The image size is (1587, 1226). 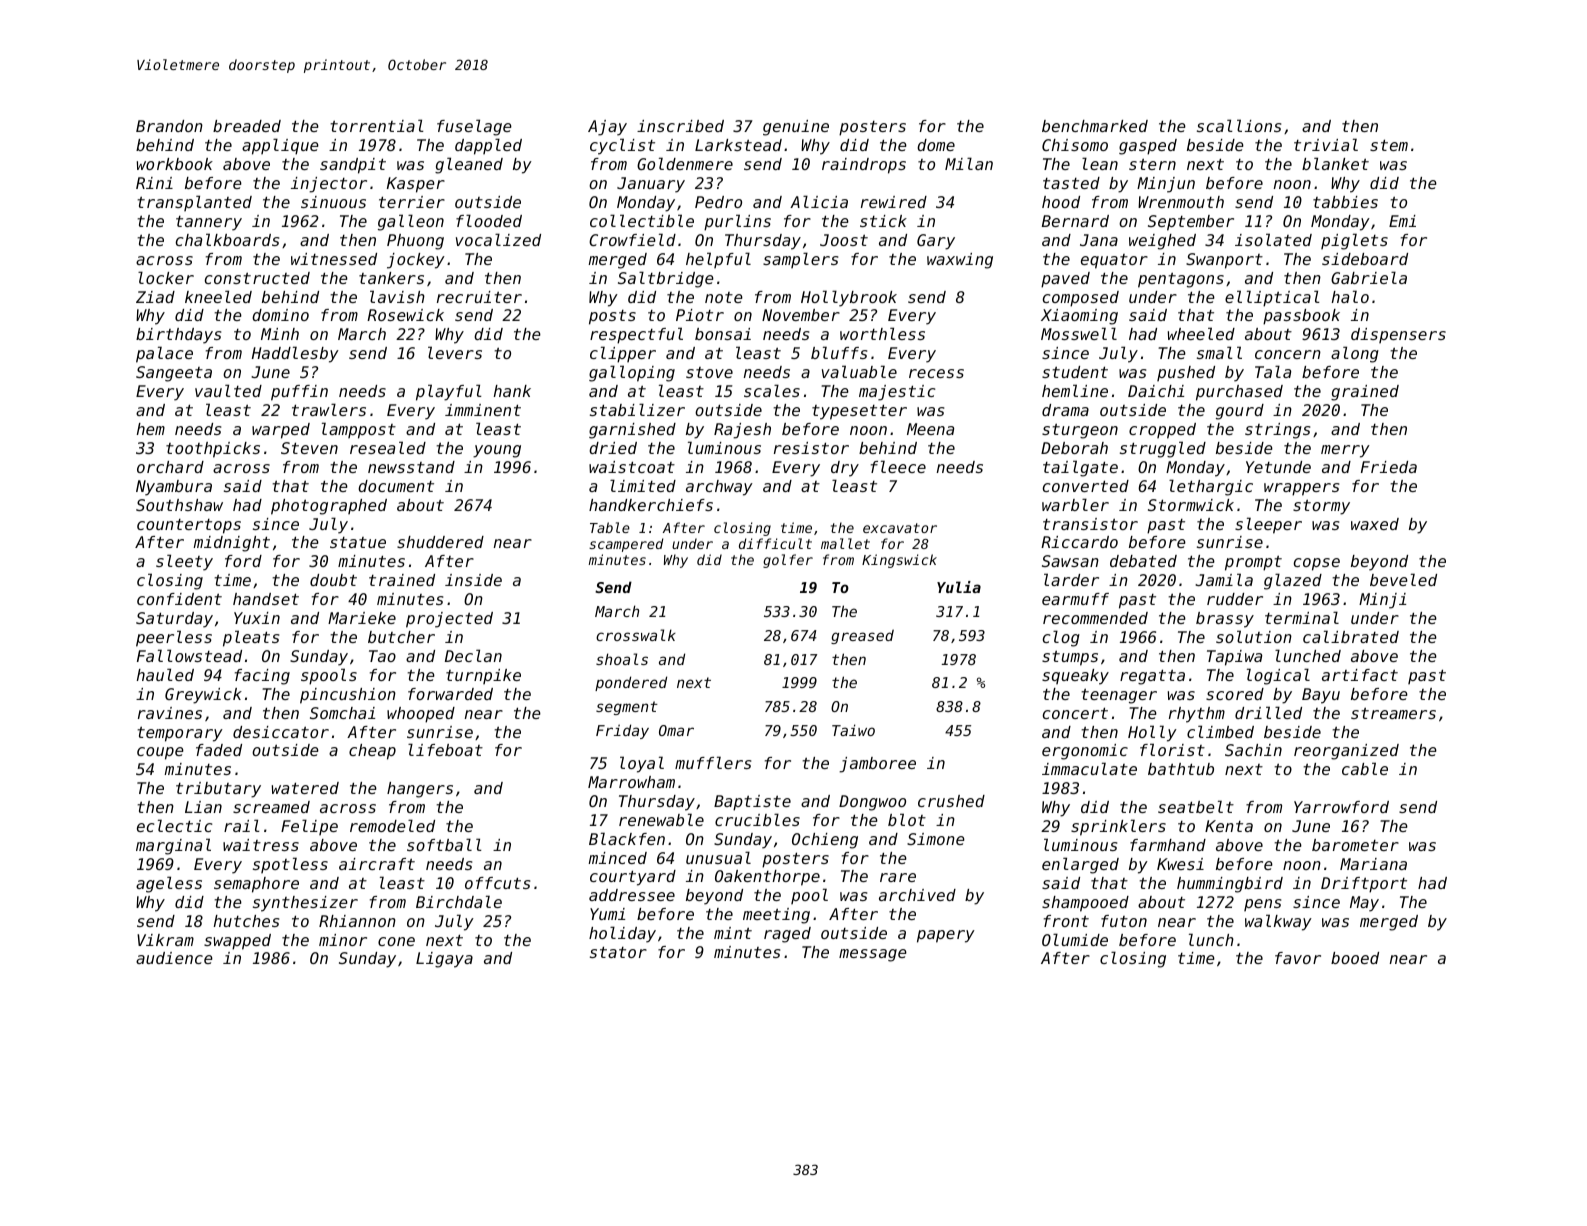 What do you see at coordinates (1075, 504) in the screenshot?
I see `warbler` at bounding box center [1075, 504].
